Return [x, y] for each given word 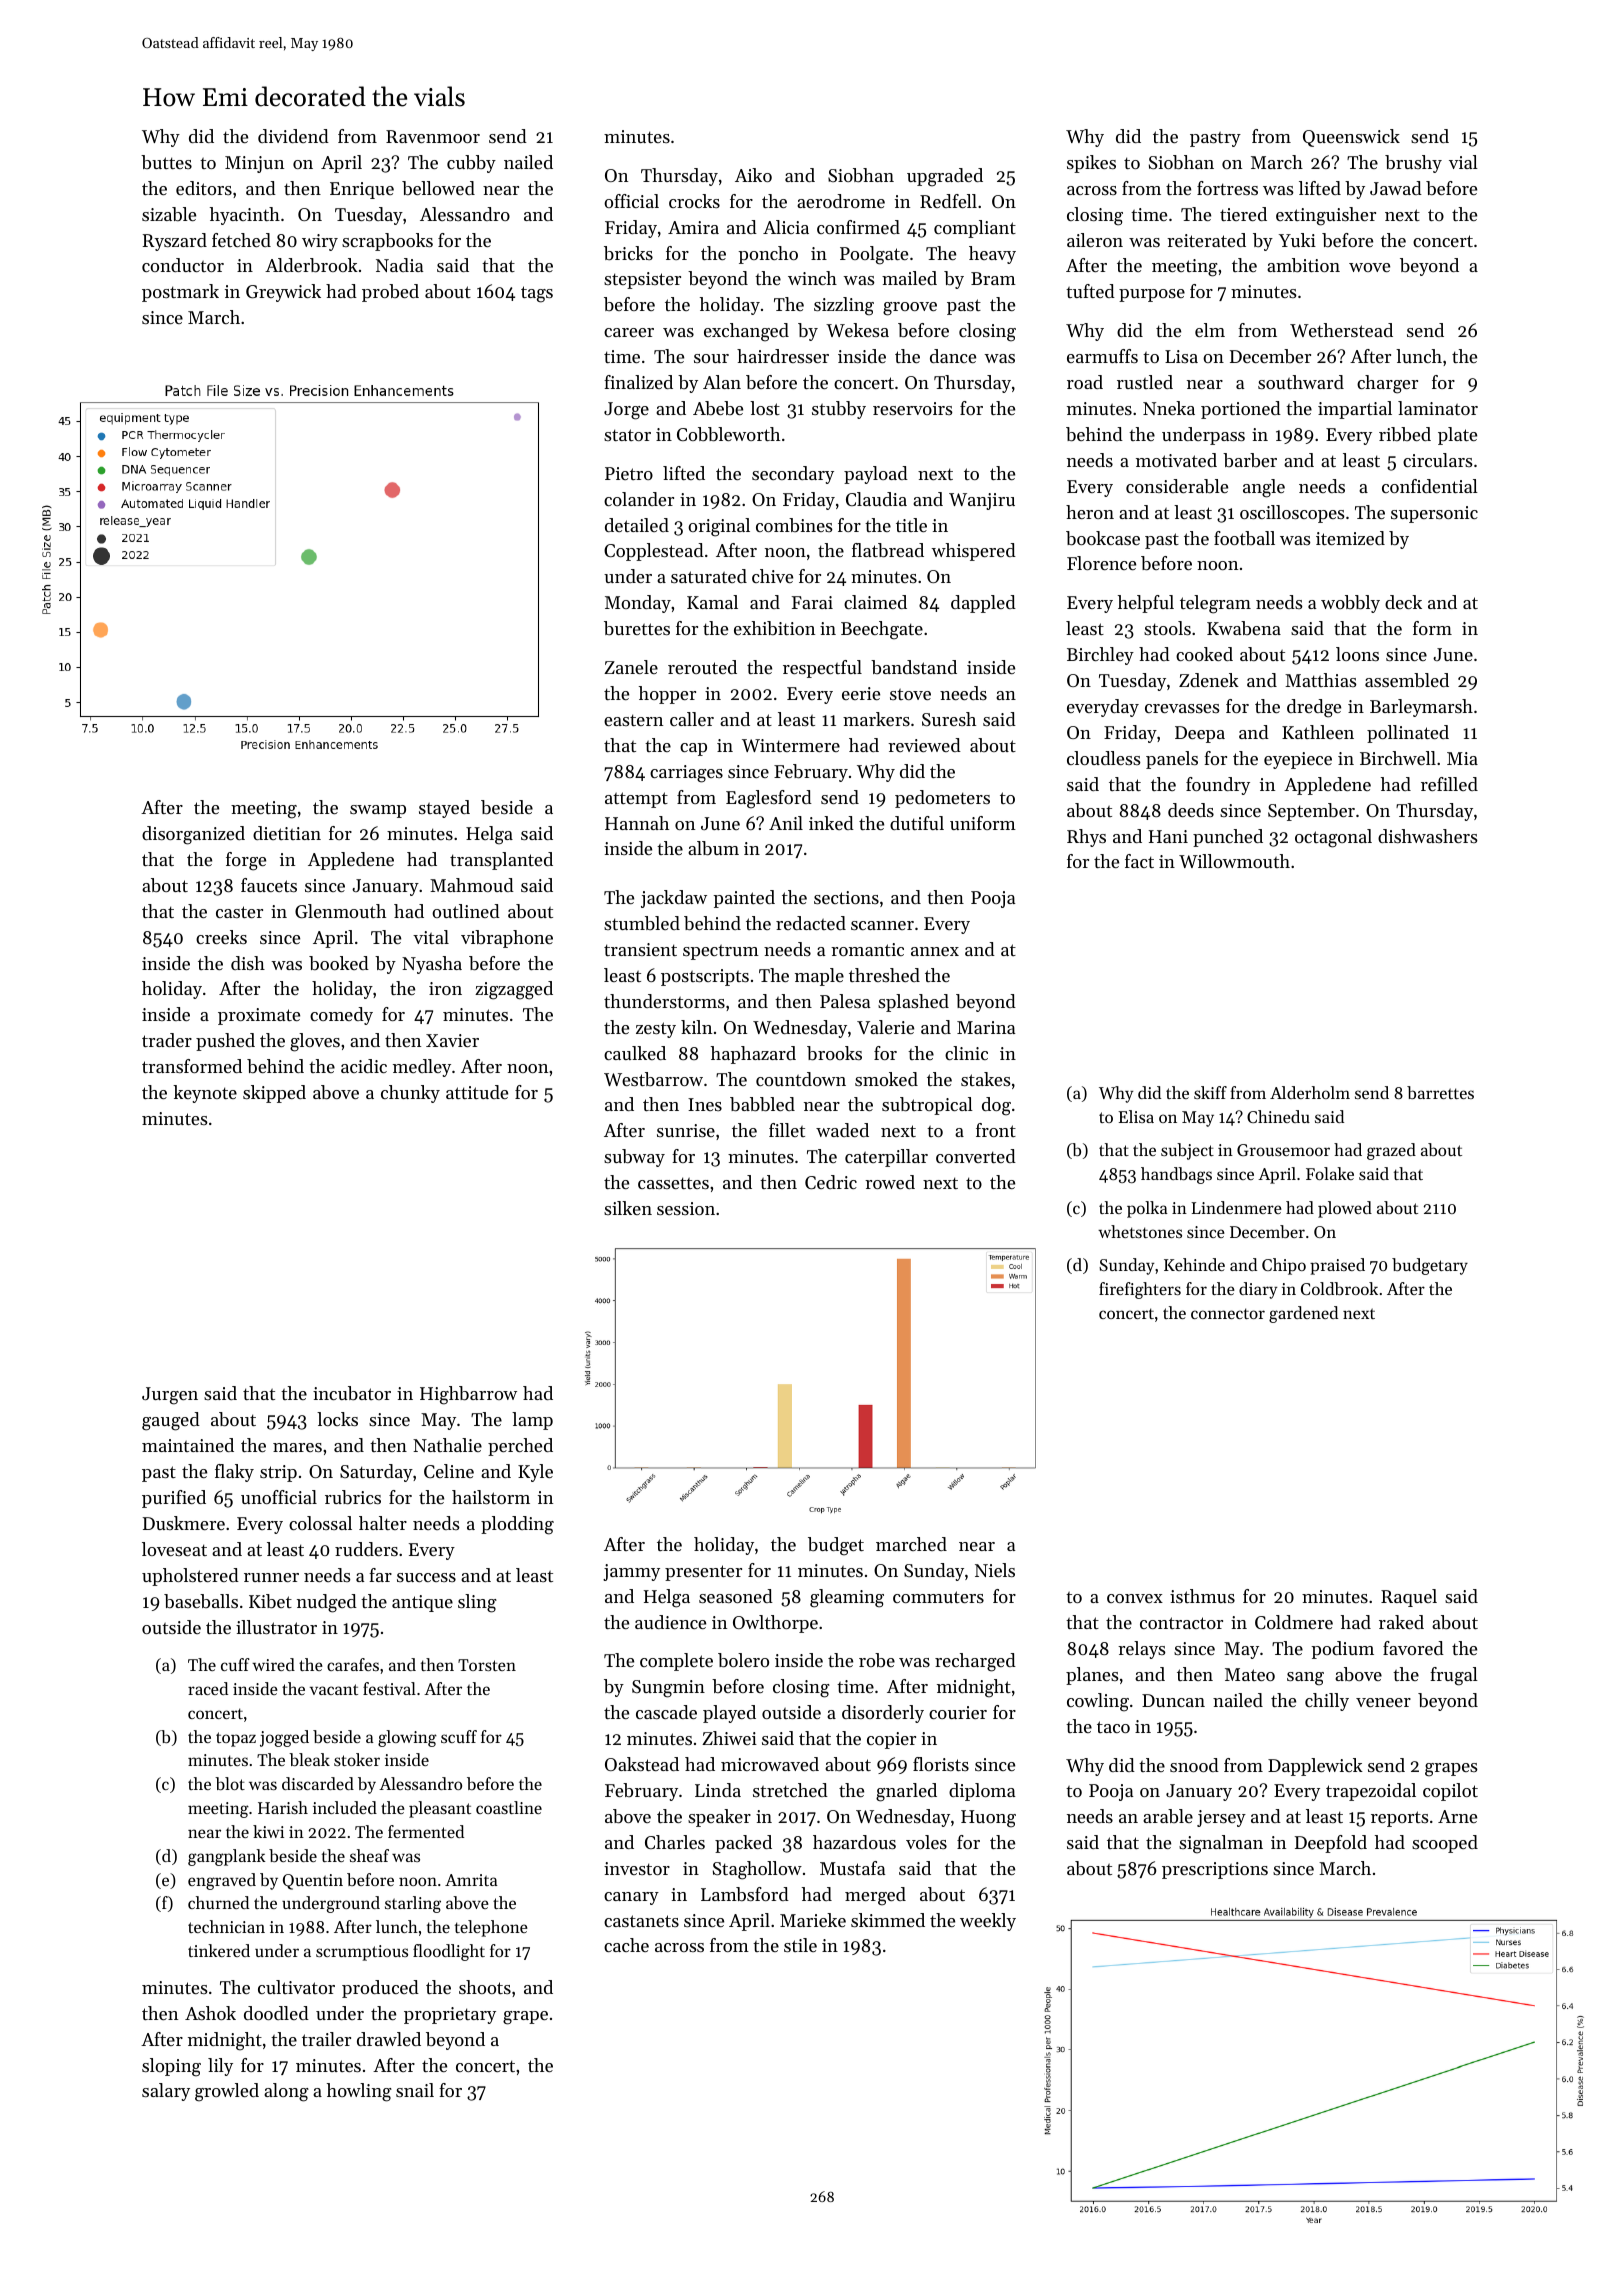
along [286, 2092]
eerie [861, 693]
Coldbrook [1339, 1288]
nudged [327, 1603]
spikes [1091, 164]
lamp [532, 1421]
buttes [166, 162]
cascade [666, 1712]
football [1244, 538]
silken [628, 1208]
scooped [1445, 1844]
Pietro [629, 473]
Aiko [753, 175]
